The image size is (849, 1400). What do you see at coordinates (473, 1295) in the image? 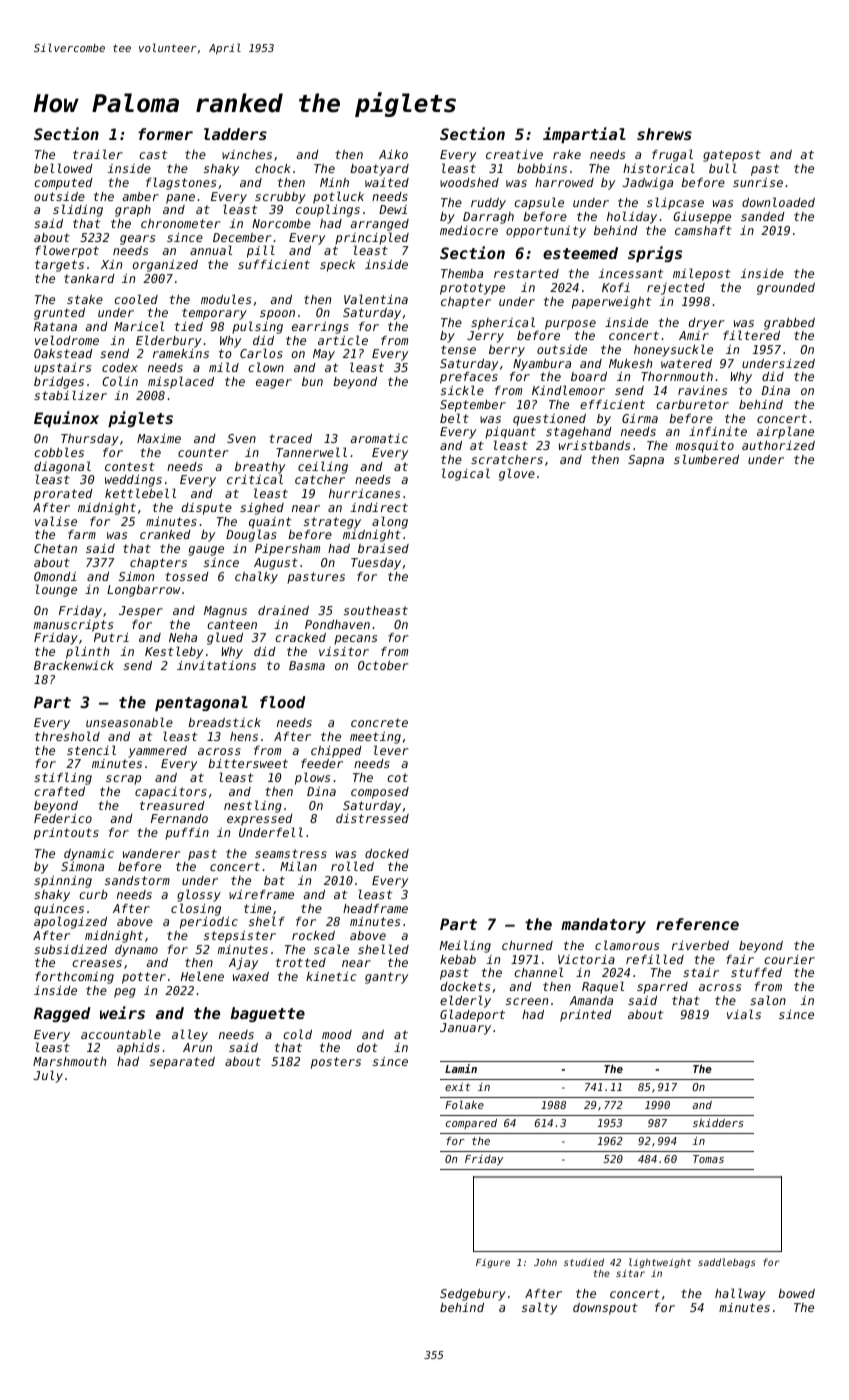
I see `Sedgebury` at bounding box center [473, 1295].
